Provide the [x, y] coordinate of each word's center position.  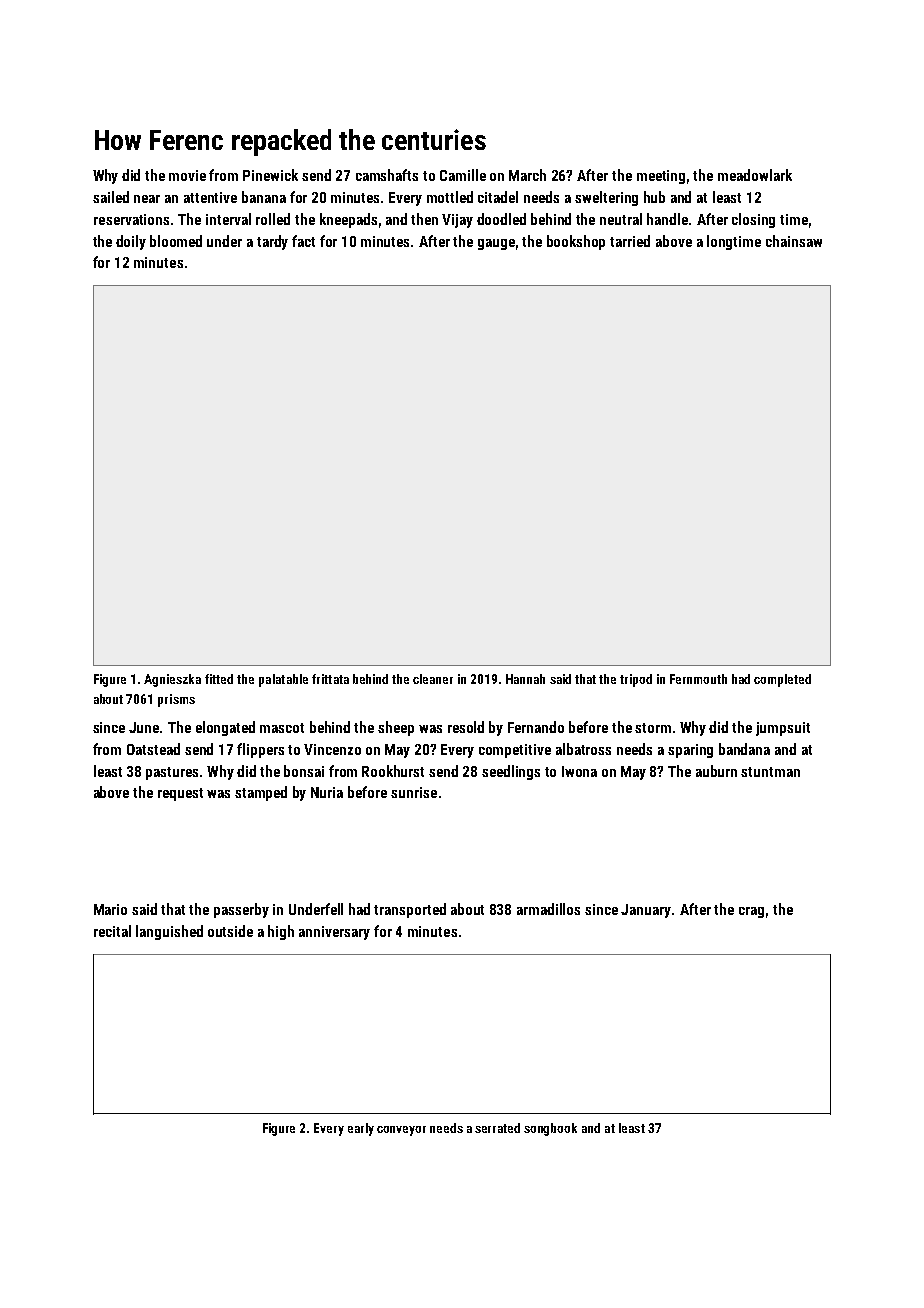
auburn [716, 771]
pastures [173, 773]
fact [303, 241]
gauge [496, 244]
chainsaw [794, 241]
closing [753, 220]
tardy [272, 242]
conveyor [401, 1131]
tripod [636, 680]
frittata [330, 679]
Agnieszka [172, 680]
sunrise [414, 792]
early [361, 1129]
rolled [273, 219]
